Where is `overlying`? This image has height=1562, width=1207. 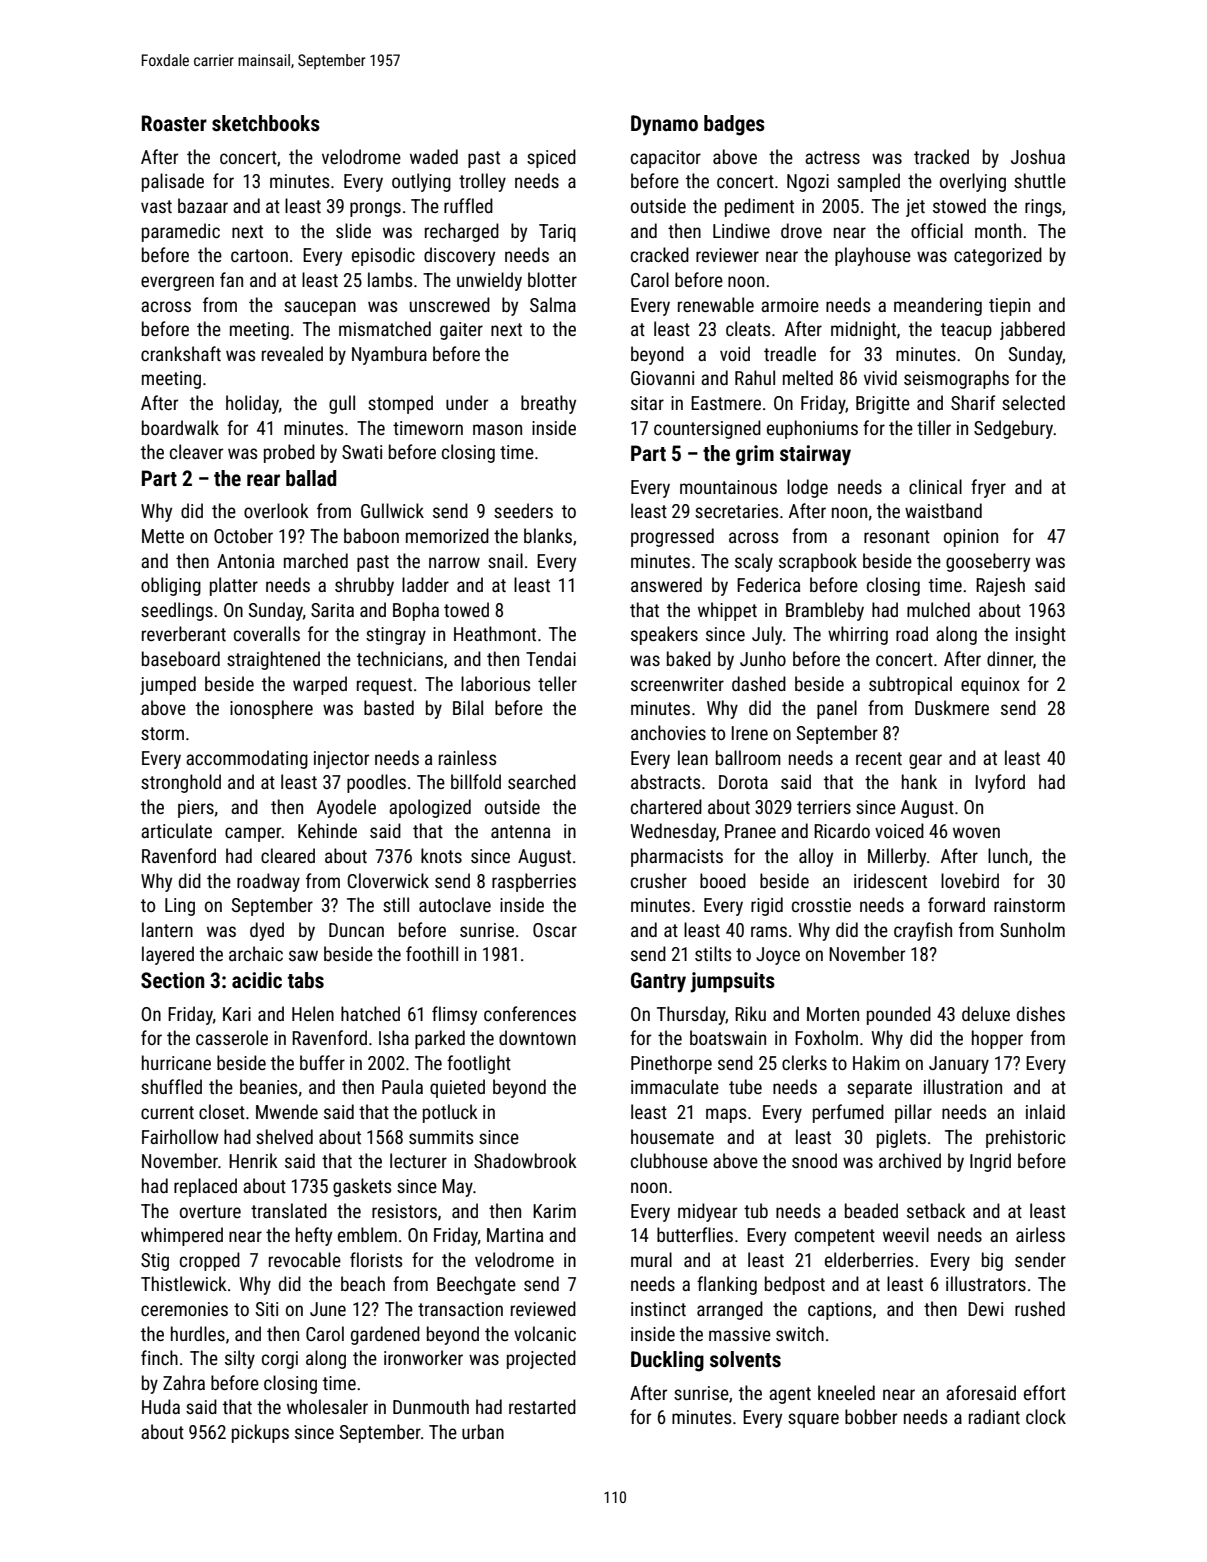
overlying is located at coordinates (973, 182).
